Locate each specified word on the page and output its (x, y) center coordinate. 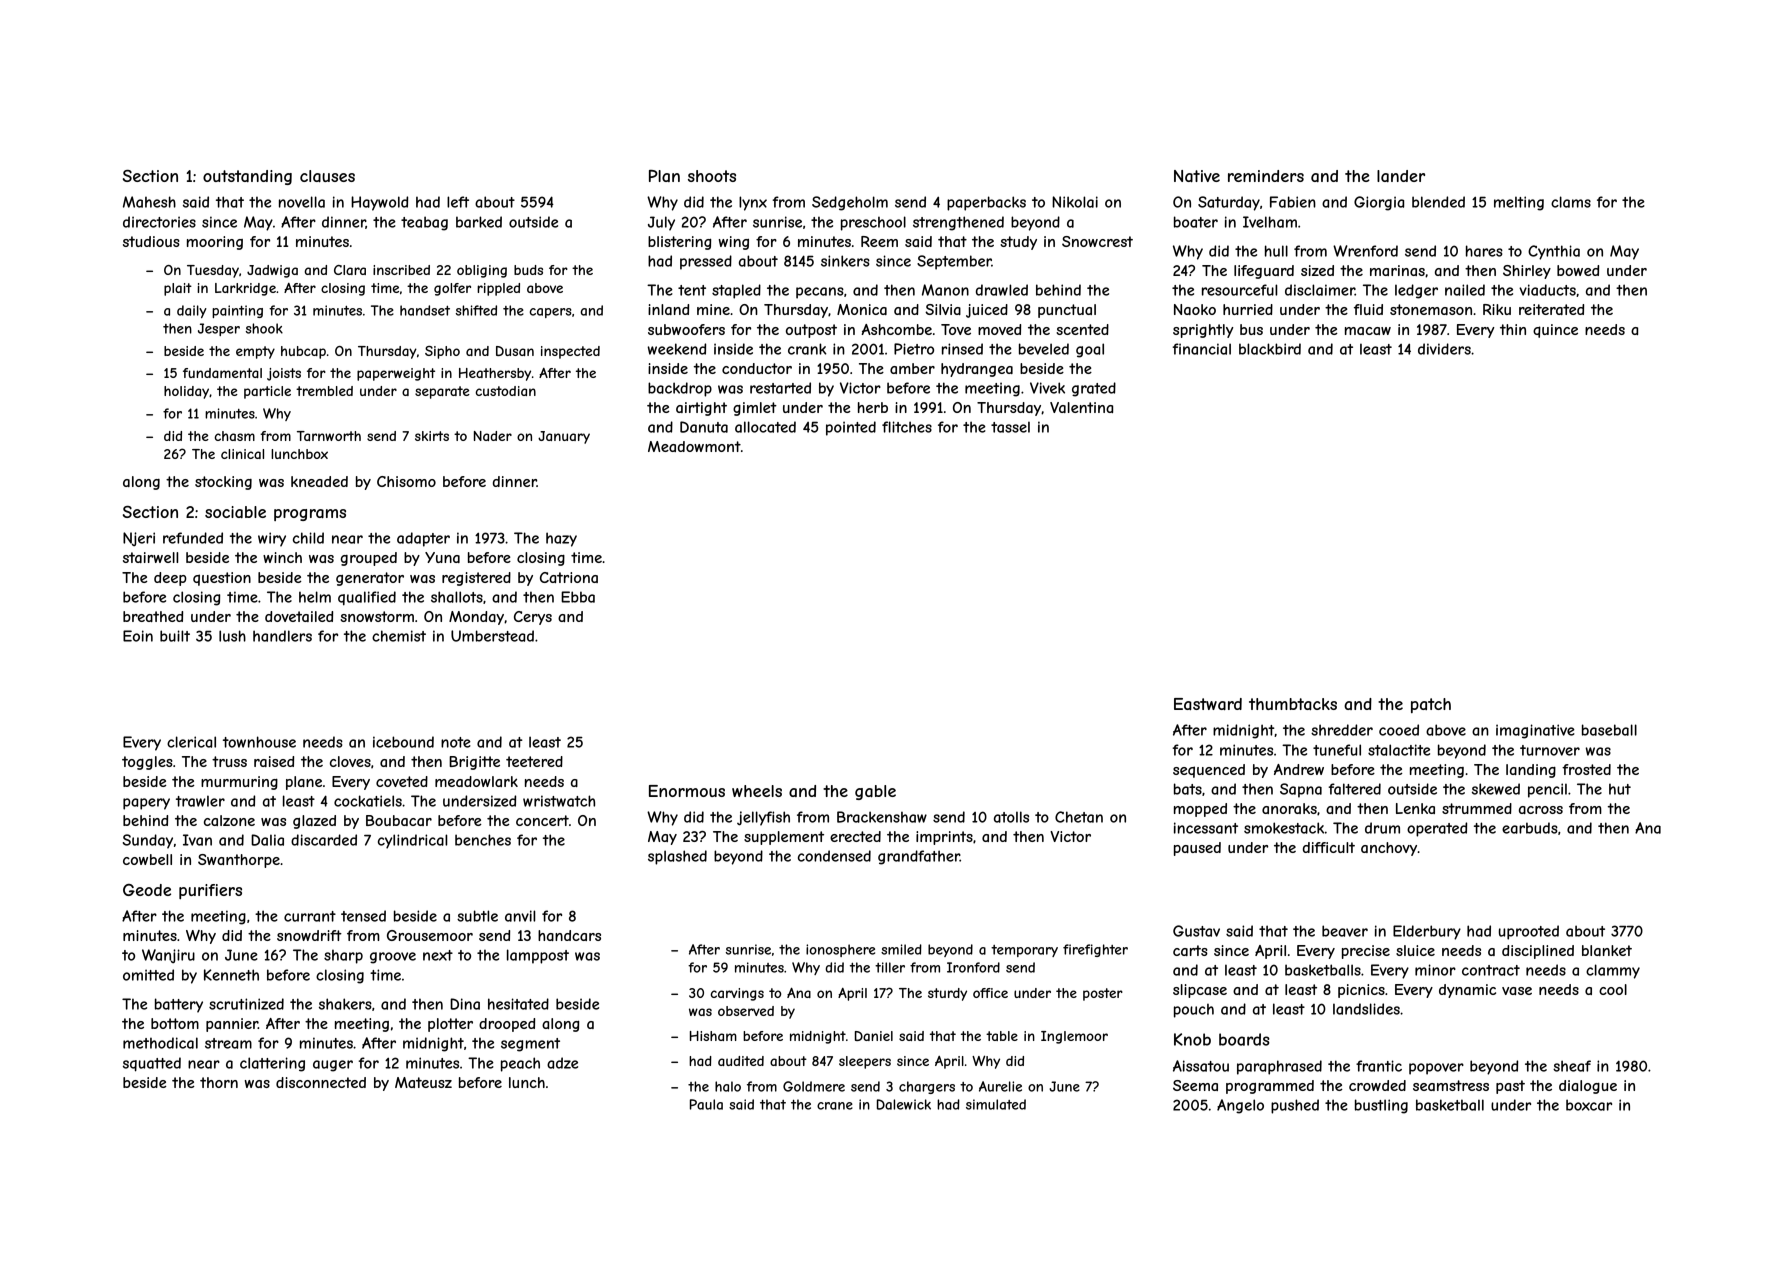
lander (1401, 176)
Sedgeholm (850, 203)
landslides (1366, 1009)
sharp (343, 956)
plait (178, 289)
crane (835, 1106)
